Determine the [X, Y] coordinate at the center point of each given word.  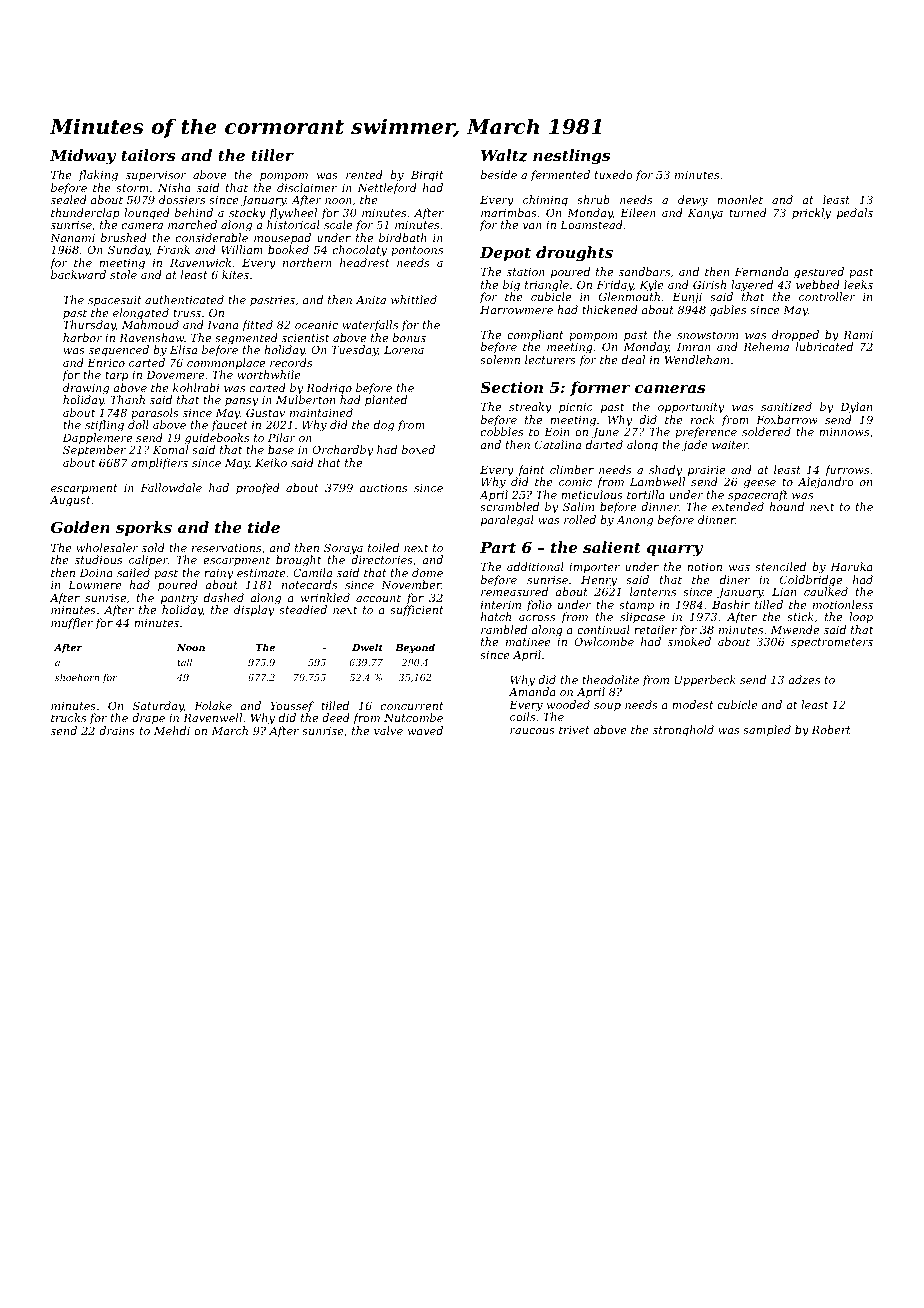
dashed [224, 597]
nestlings [571, 157]
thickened [610, 309]
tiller [272, 155]
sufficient [417, 610]
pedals [855, 214]
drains [117, 730]
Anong [634, 521]
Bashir [731, 604]
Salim [578, 506]
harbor [82, 337]
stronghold [683, 731]
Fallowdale [171, 487]
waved [425, 730]
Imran [694, 347]
